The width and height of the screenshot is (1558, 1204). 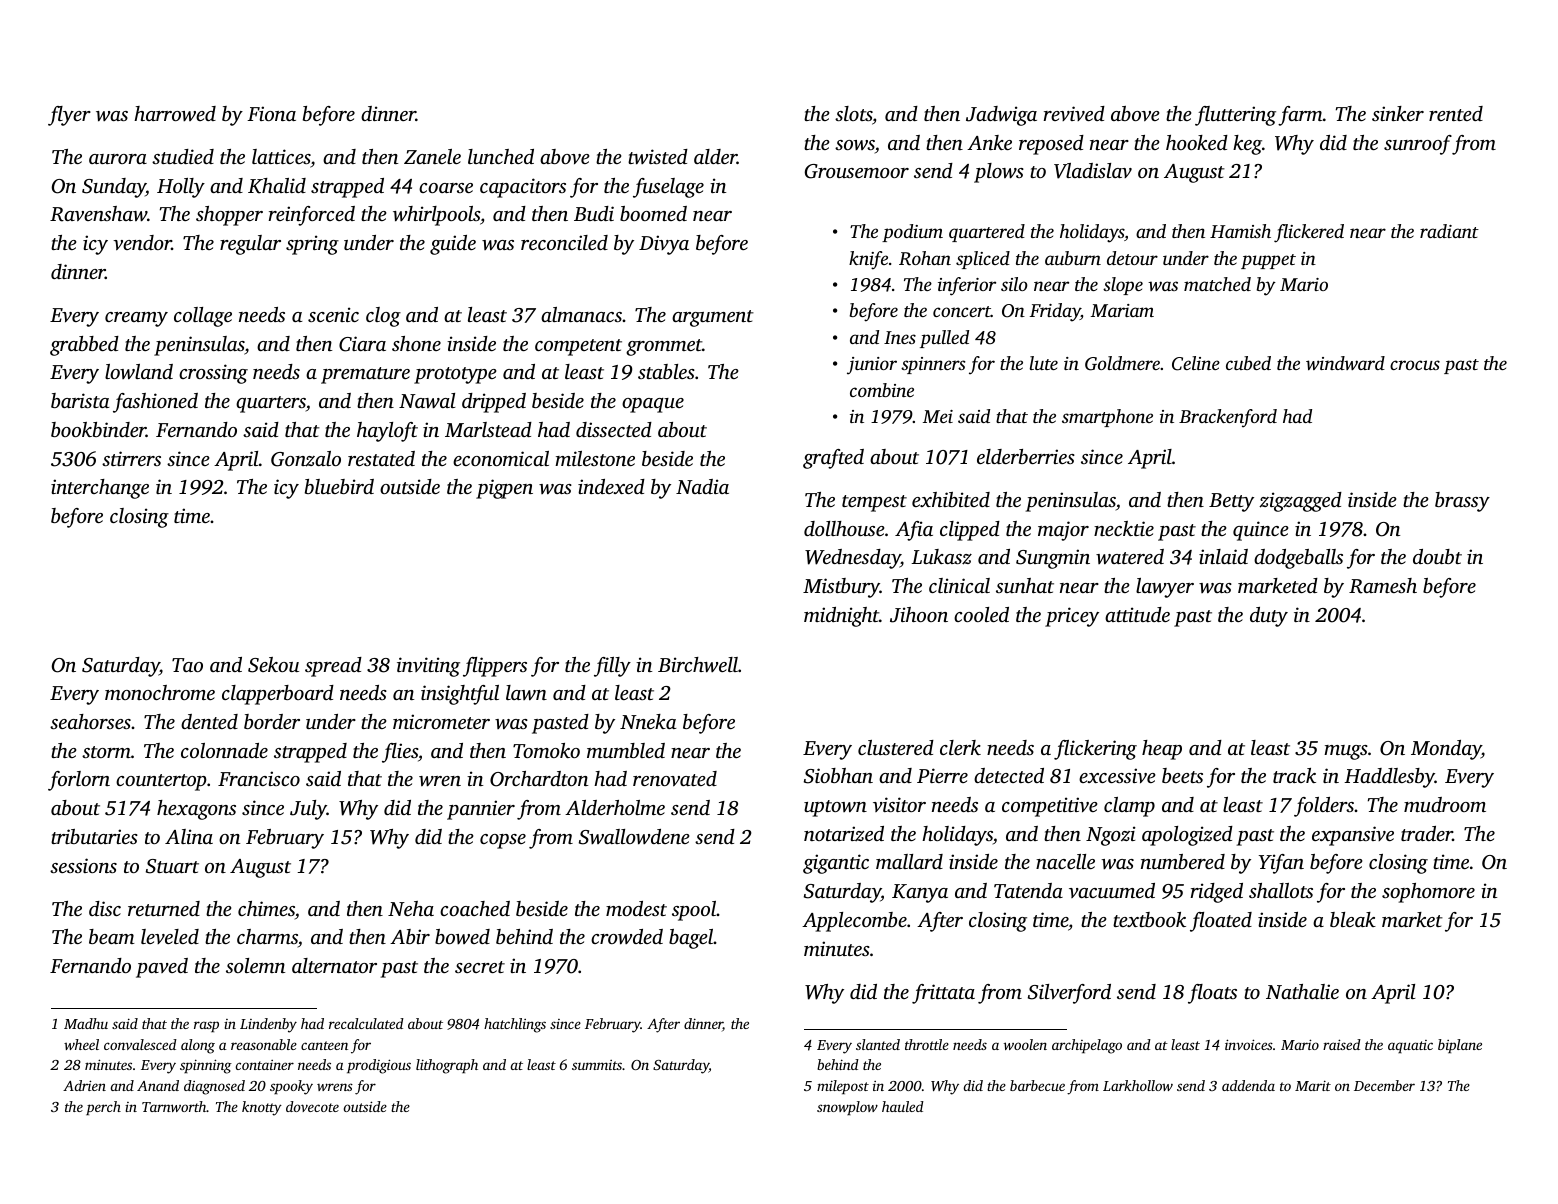 What do you see at coordinates (878, 1044) in the screenshot?
I see `slanted` at bounding box center [878, 1044].
